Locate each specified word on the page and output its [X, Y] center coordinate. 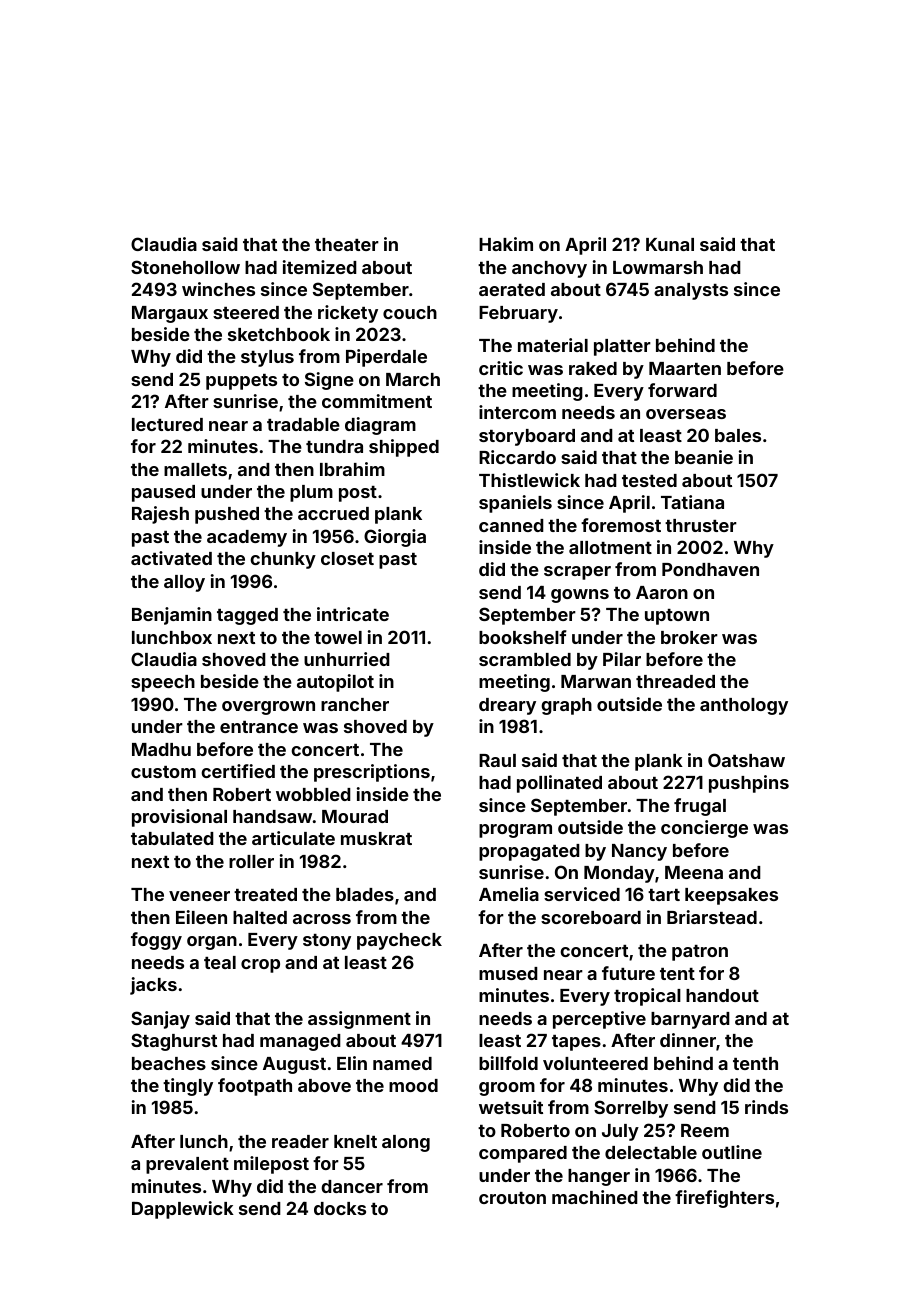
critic [501, 368]
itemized [320, 267]
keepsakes [731, 896]
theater [347, 244]
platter [622, 347]
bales [738, 435]
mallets [195, 469]
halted [260, 917]
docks [340, 1208]
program [515, 831]
